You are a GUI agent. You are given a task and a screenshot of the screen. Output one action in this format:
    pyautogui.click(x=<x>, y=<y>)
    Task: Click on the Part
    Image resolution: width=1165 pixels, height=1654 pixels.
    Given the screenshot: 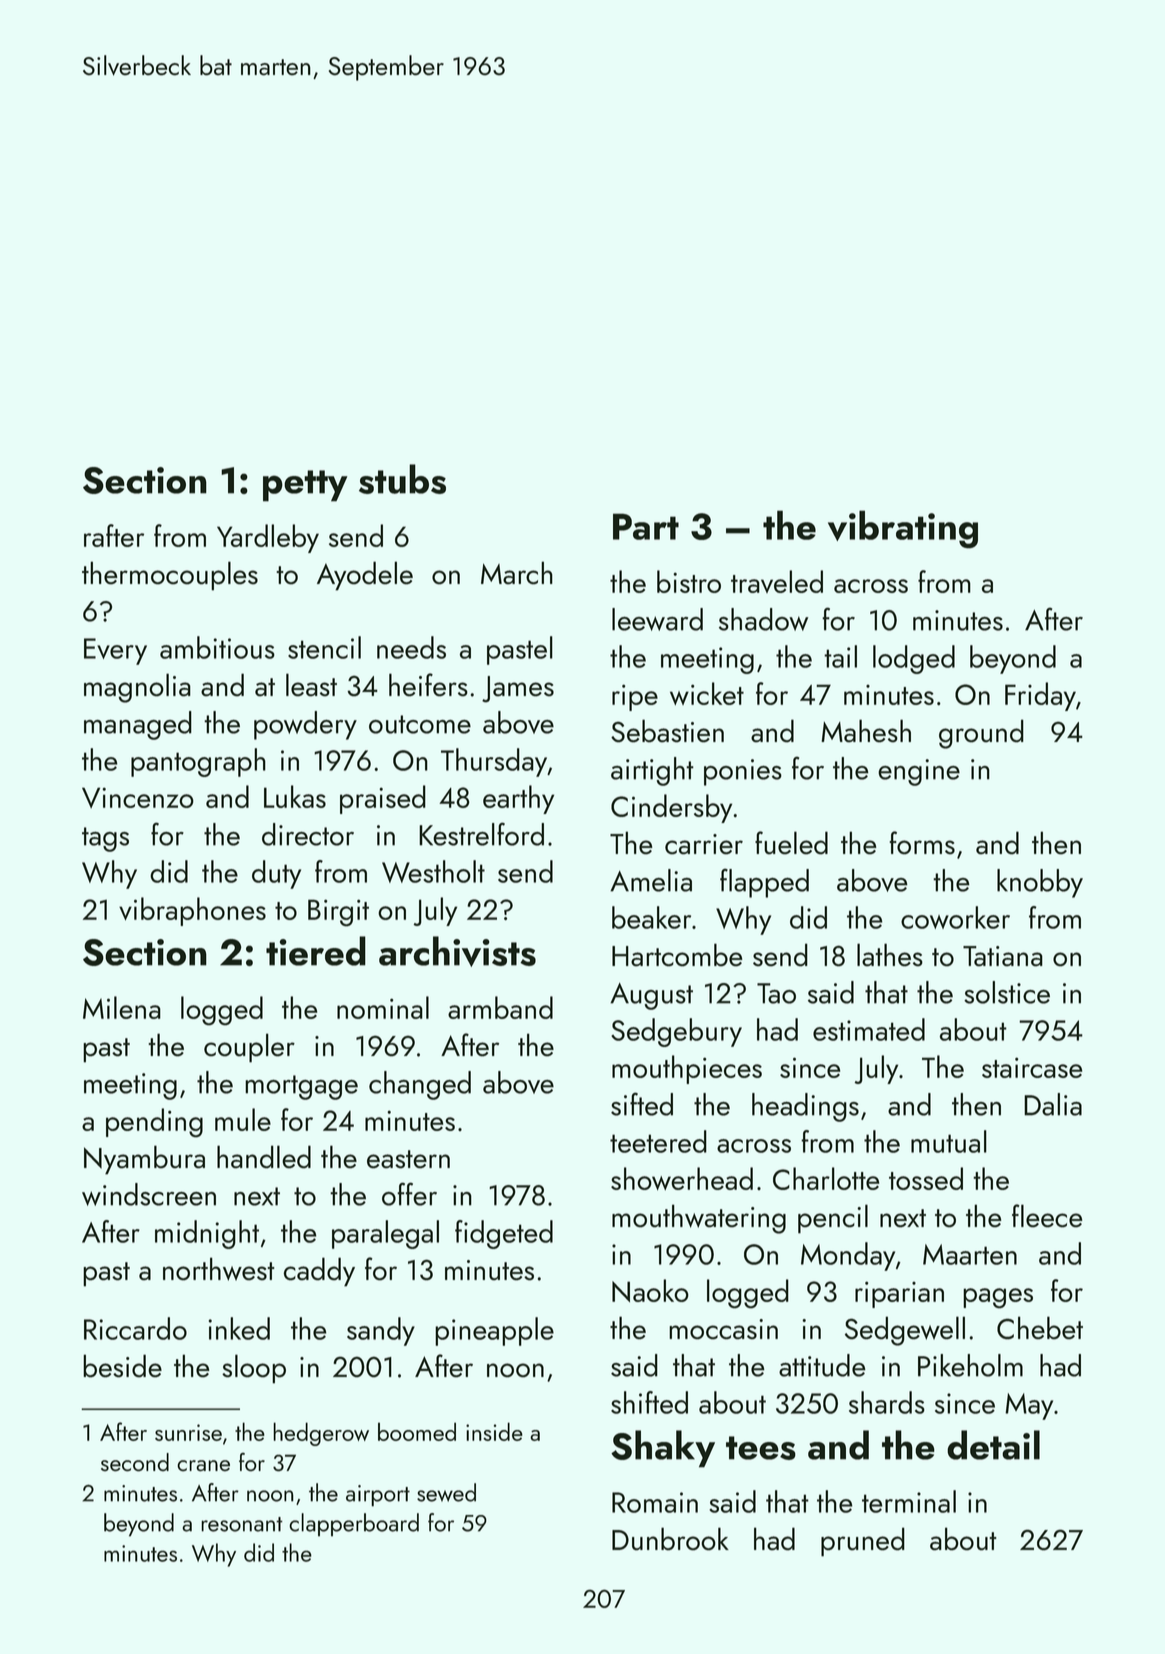 What is the action you would take?
    pyautogui.click(x=646, y=526)
